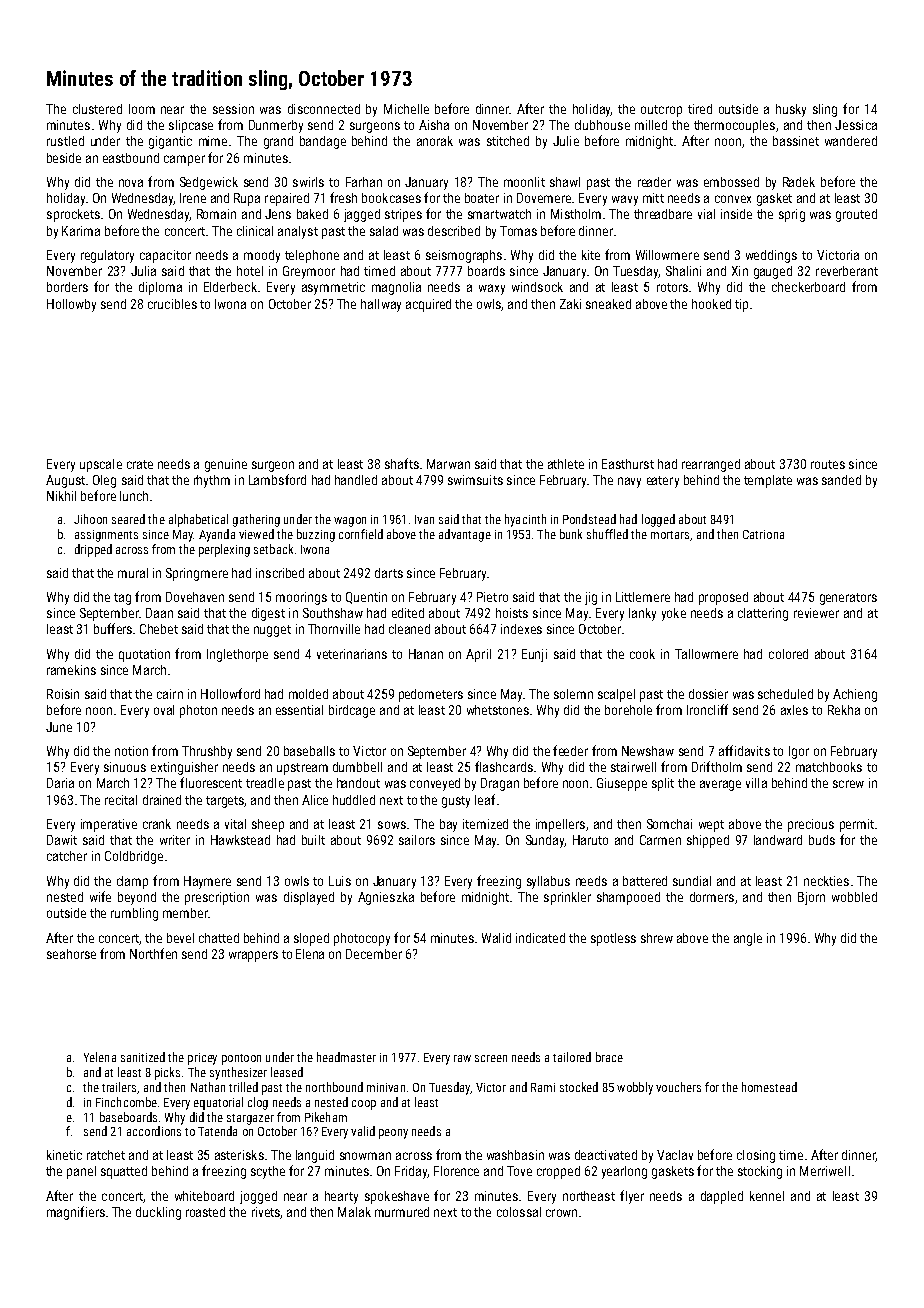 Image resolution: width=924 pixels, height=1308 pixels. What do you see at coordinates (848, 599) in the document?
I see `generators` at bounding box center [848, 599].
